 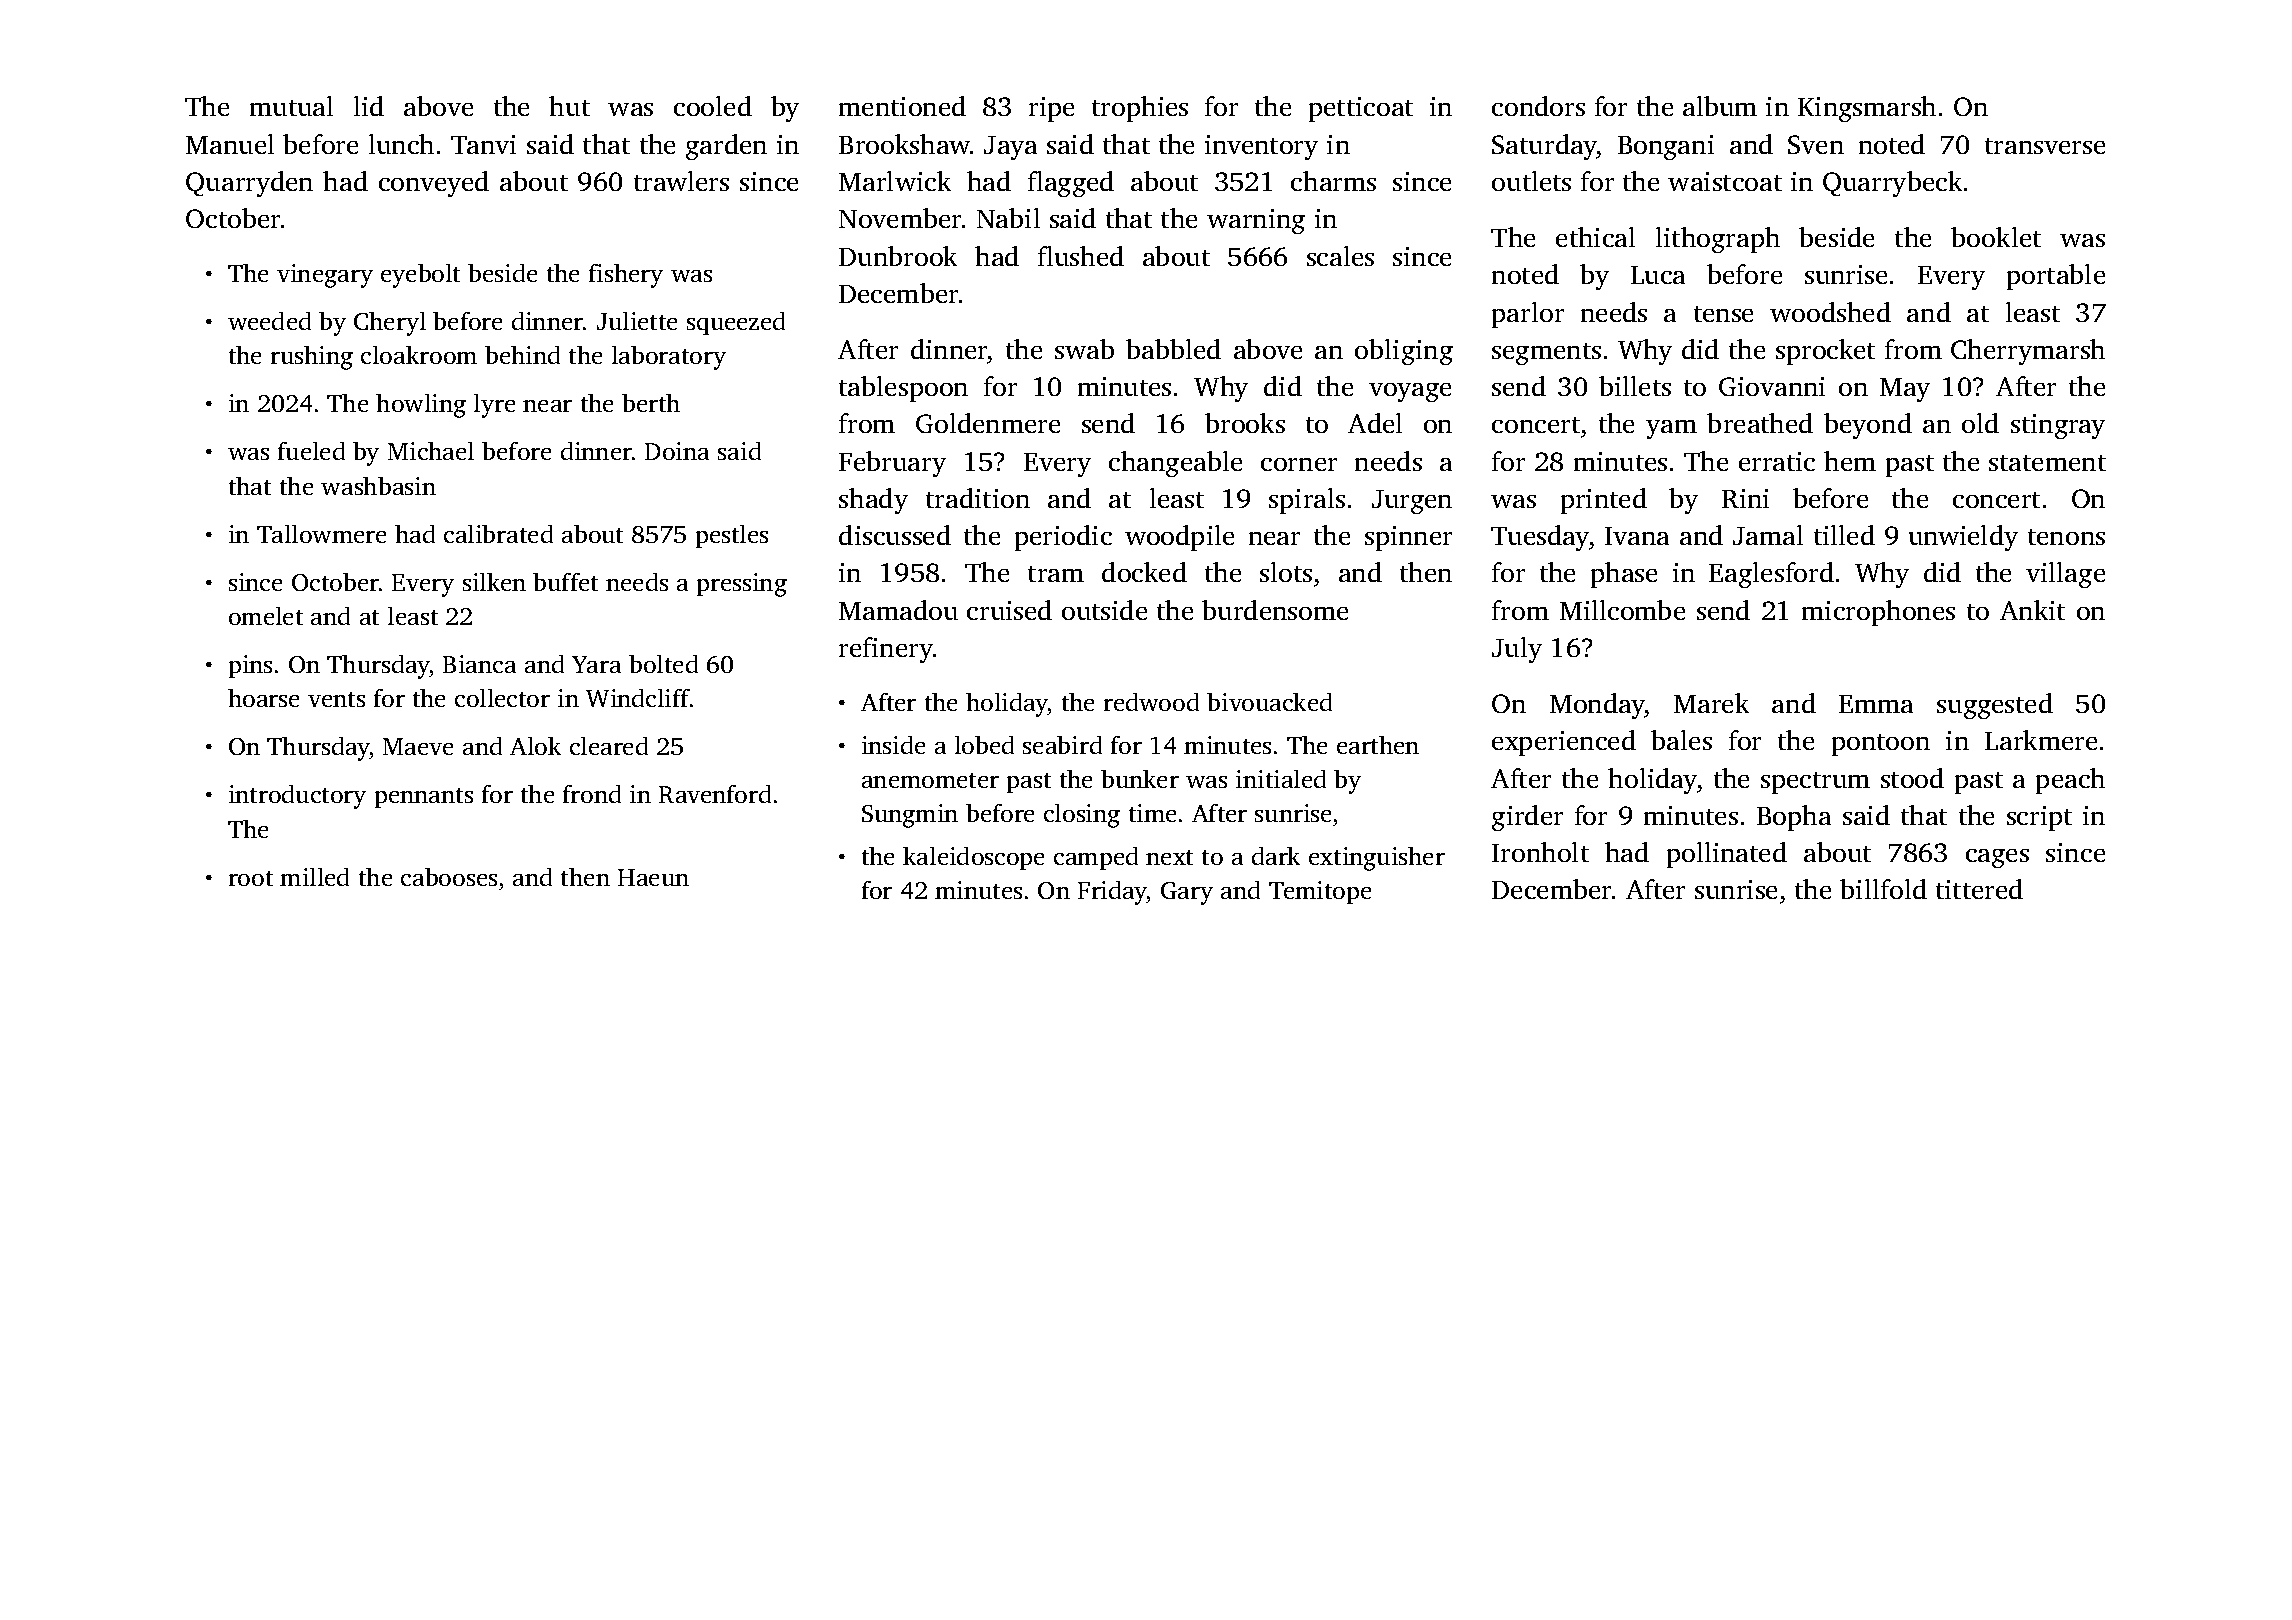 What do you see at coordinates (266, 616) in the document?
I see `omelet` at bounding box center [266, 616].
